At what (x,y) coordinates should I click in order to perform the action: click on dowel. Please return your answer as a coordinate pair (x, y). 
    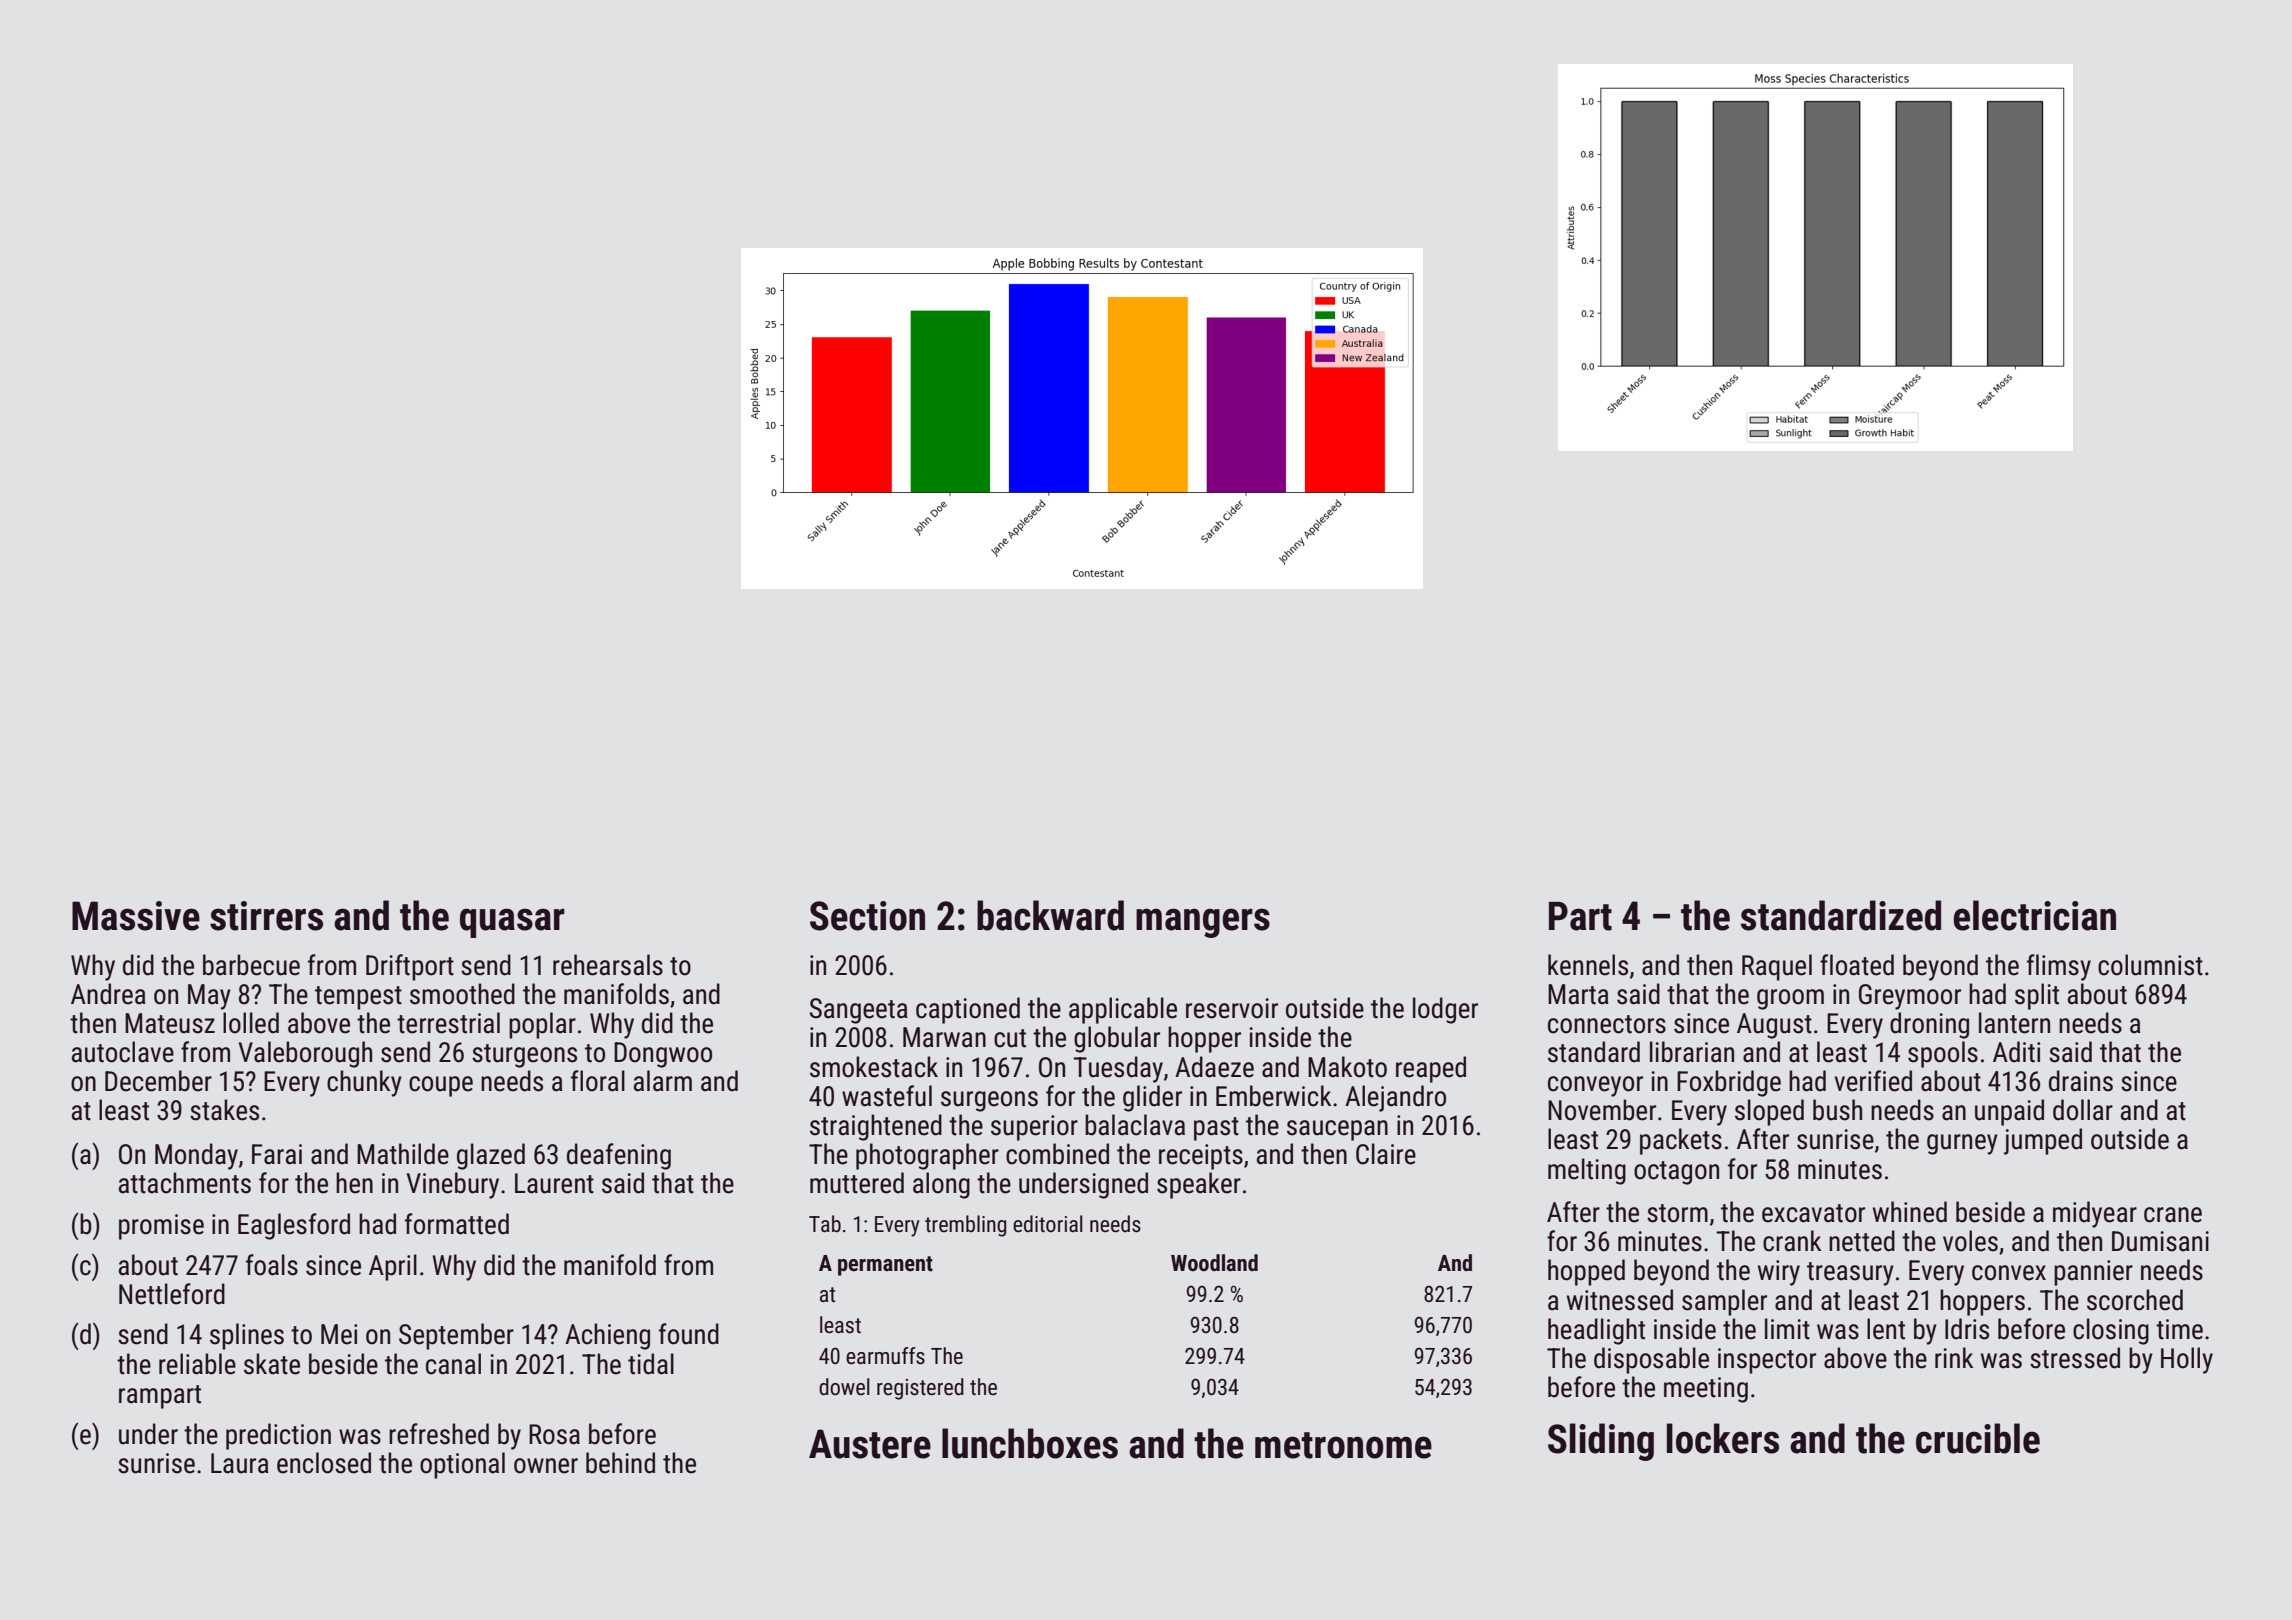
    Looking at the image, I should click on (844, 1387).
